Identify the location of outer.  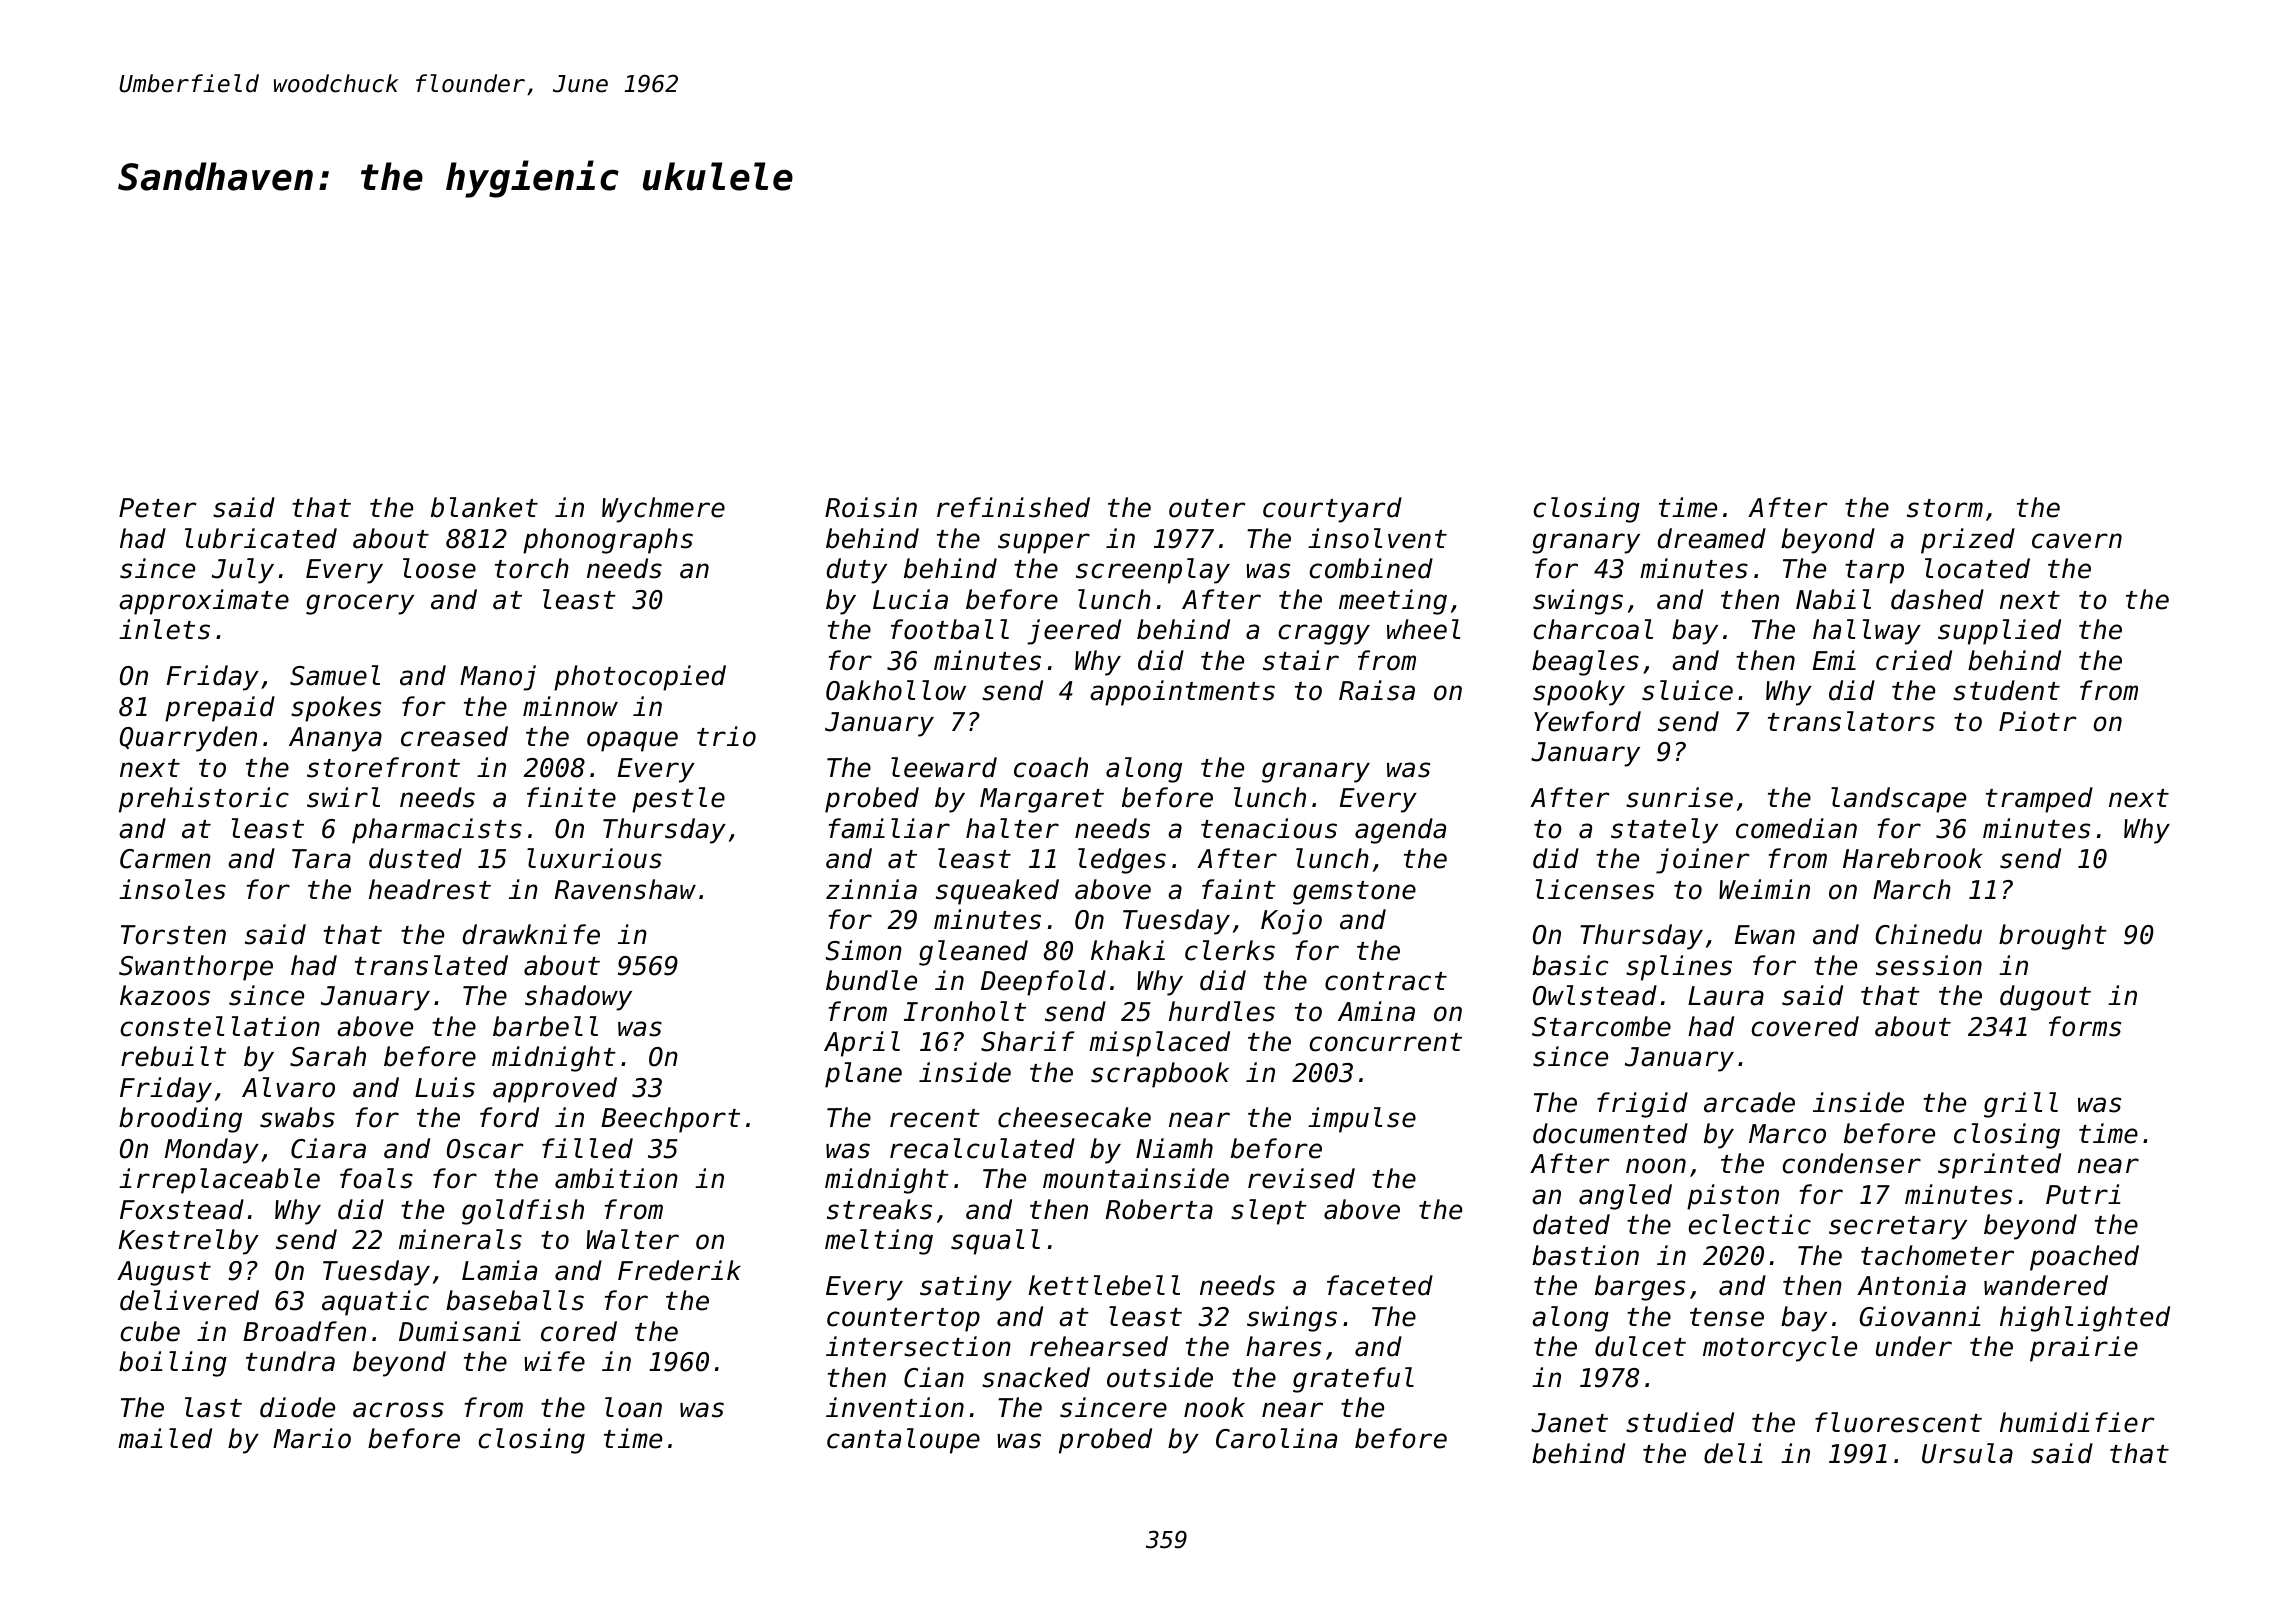
(1207, 508).
